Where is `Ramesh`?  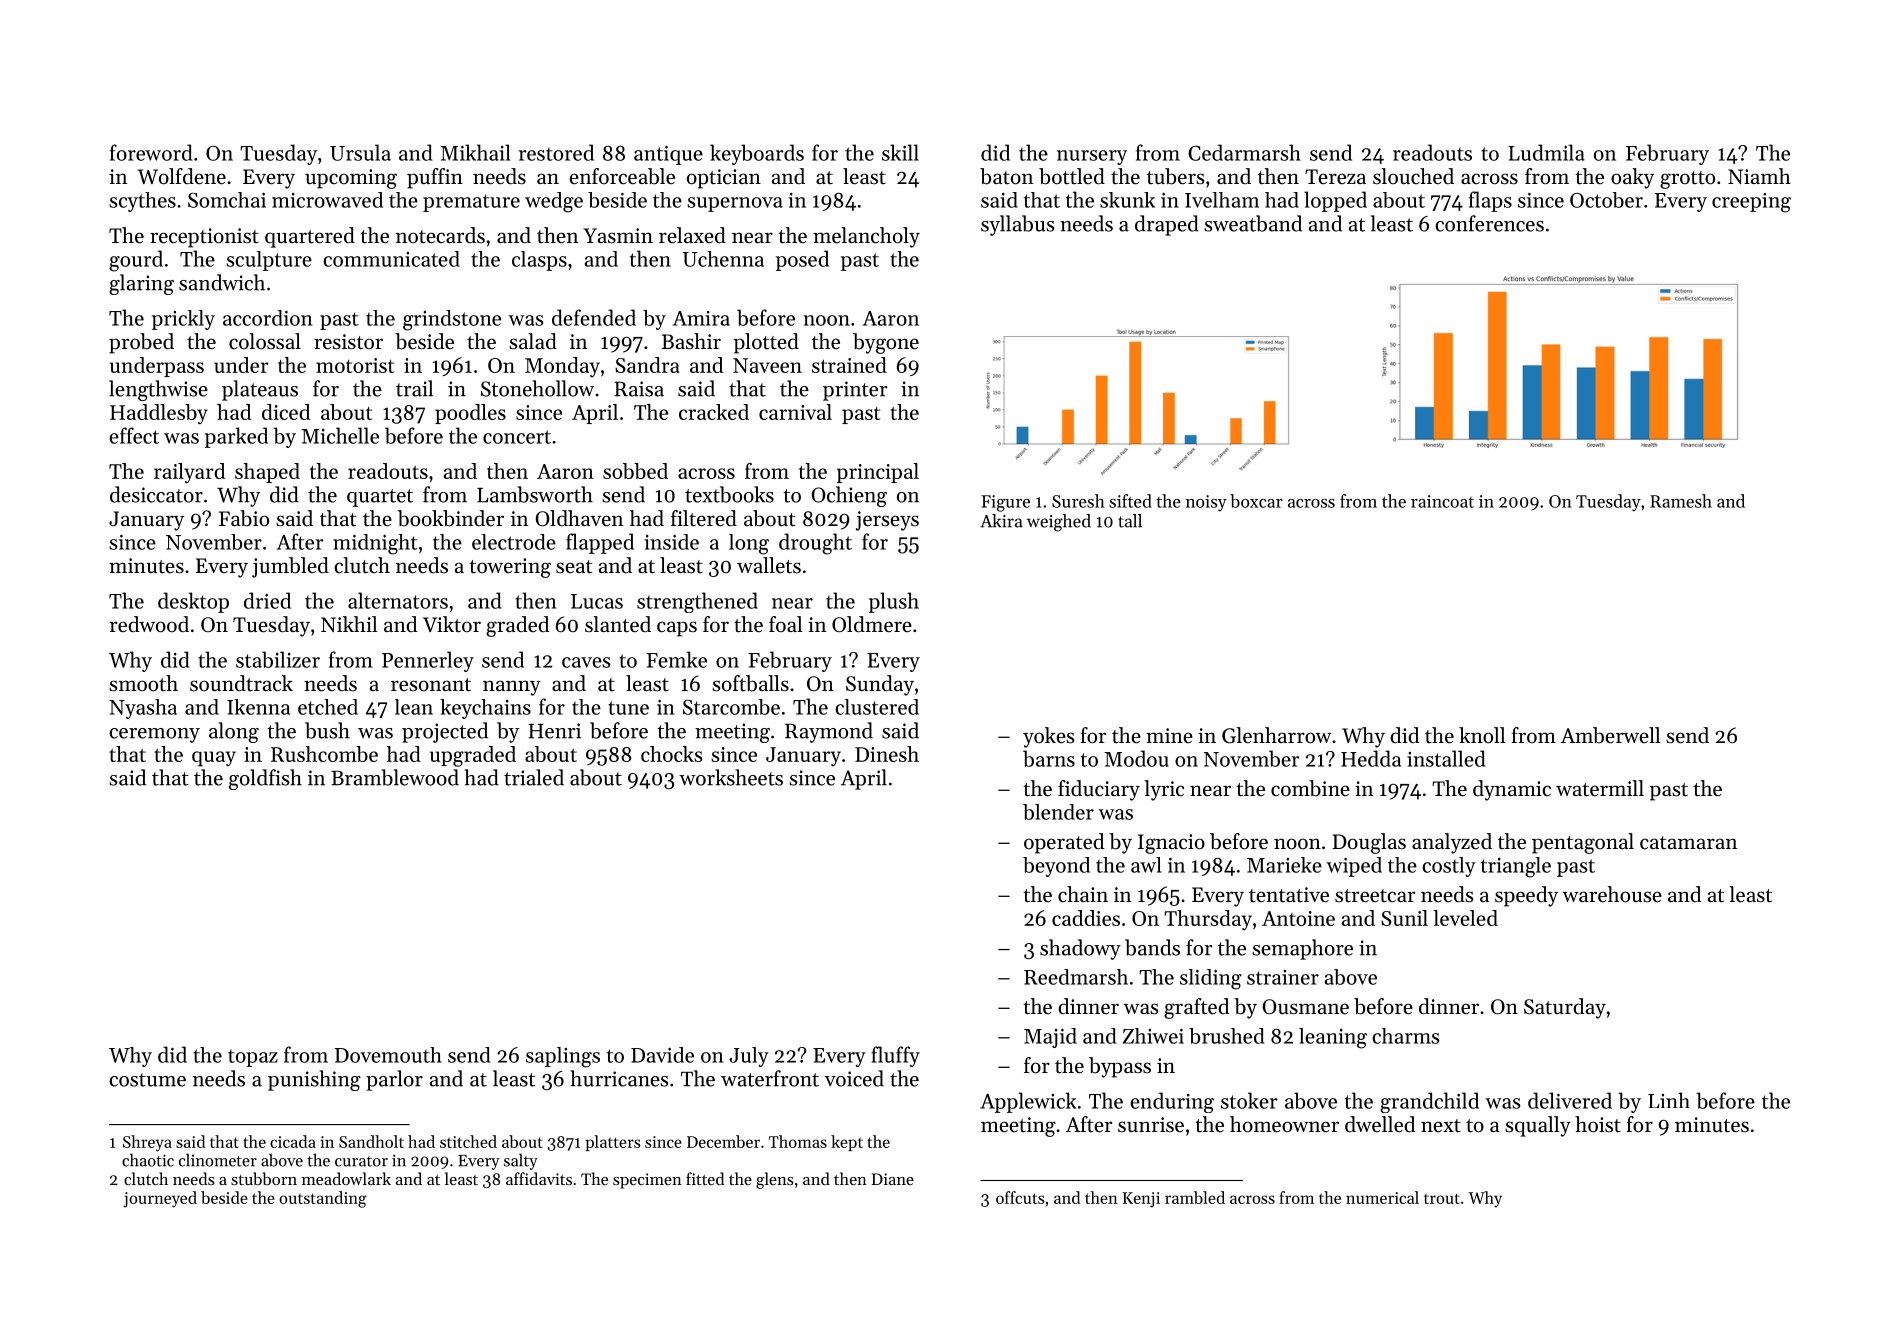
Ramesh is located at coordinates (1681, 501).
